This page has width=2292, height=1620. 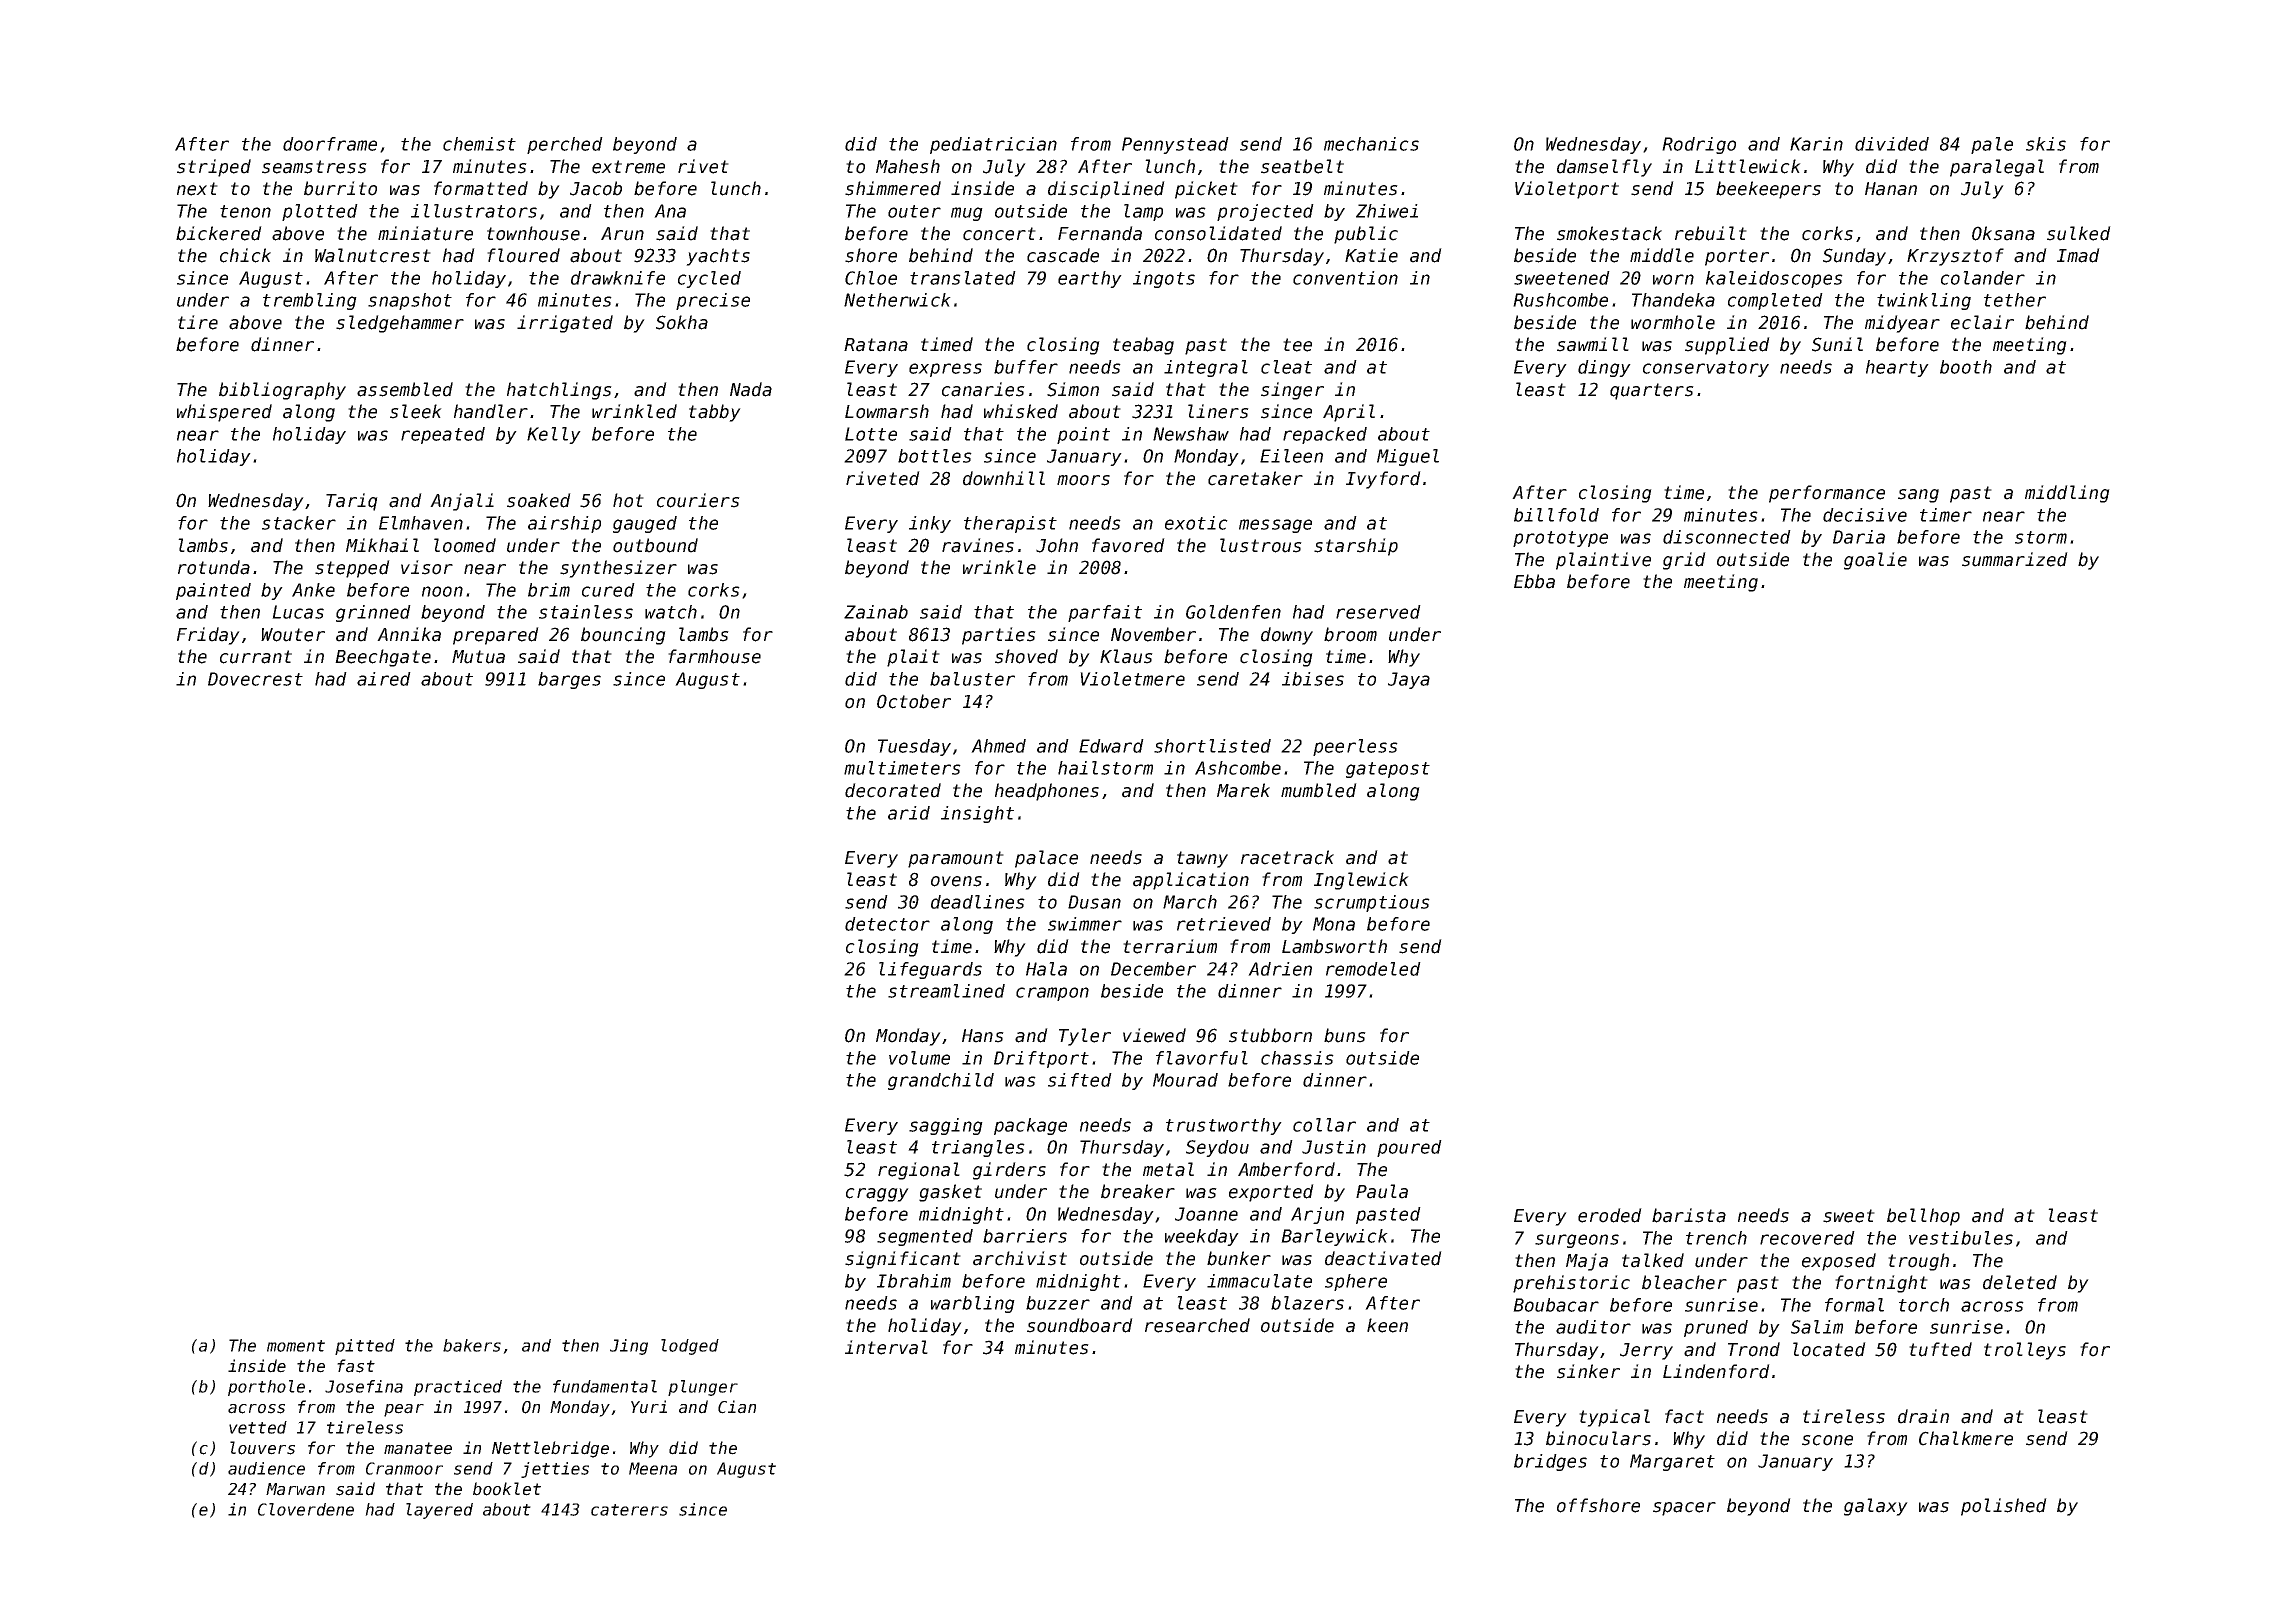 I want to click on Dovecrest, so click(x=255, y=679).
